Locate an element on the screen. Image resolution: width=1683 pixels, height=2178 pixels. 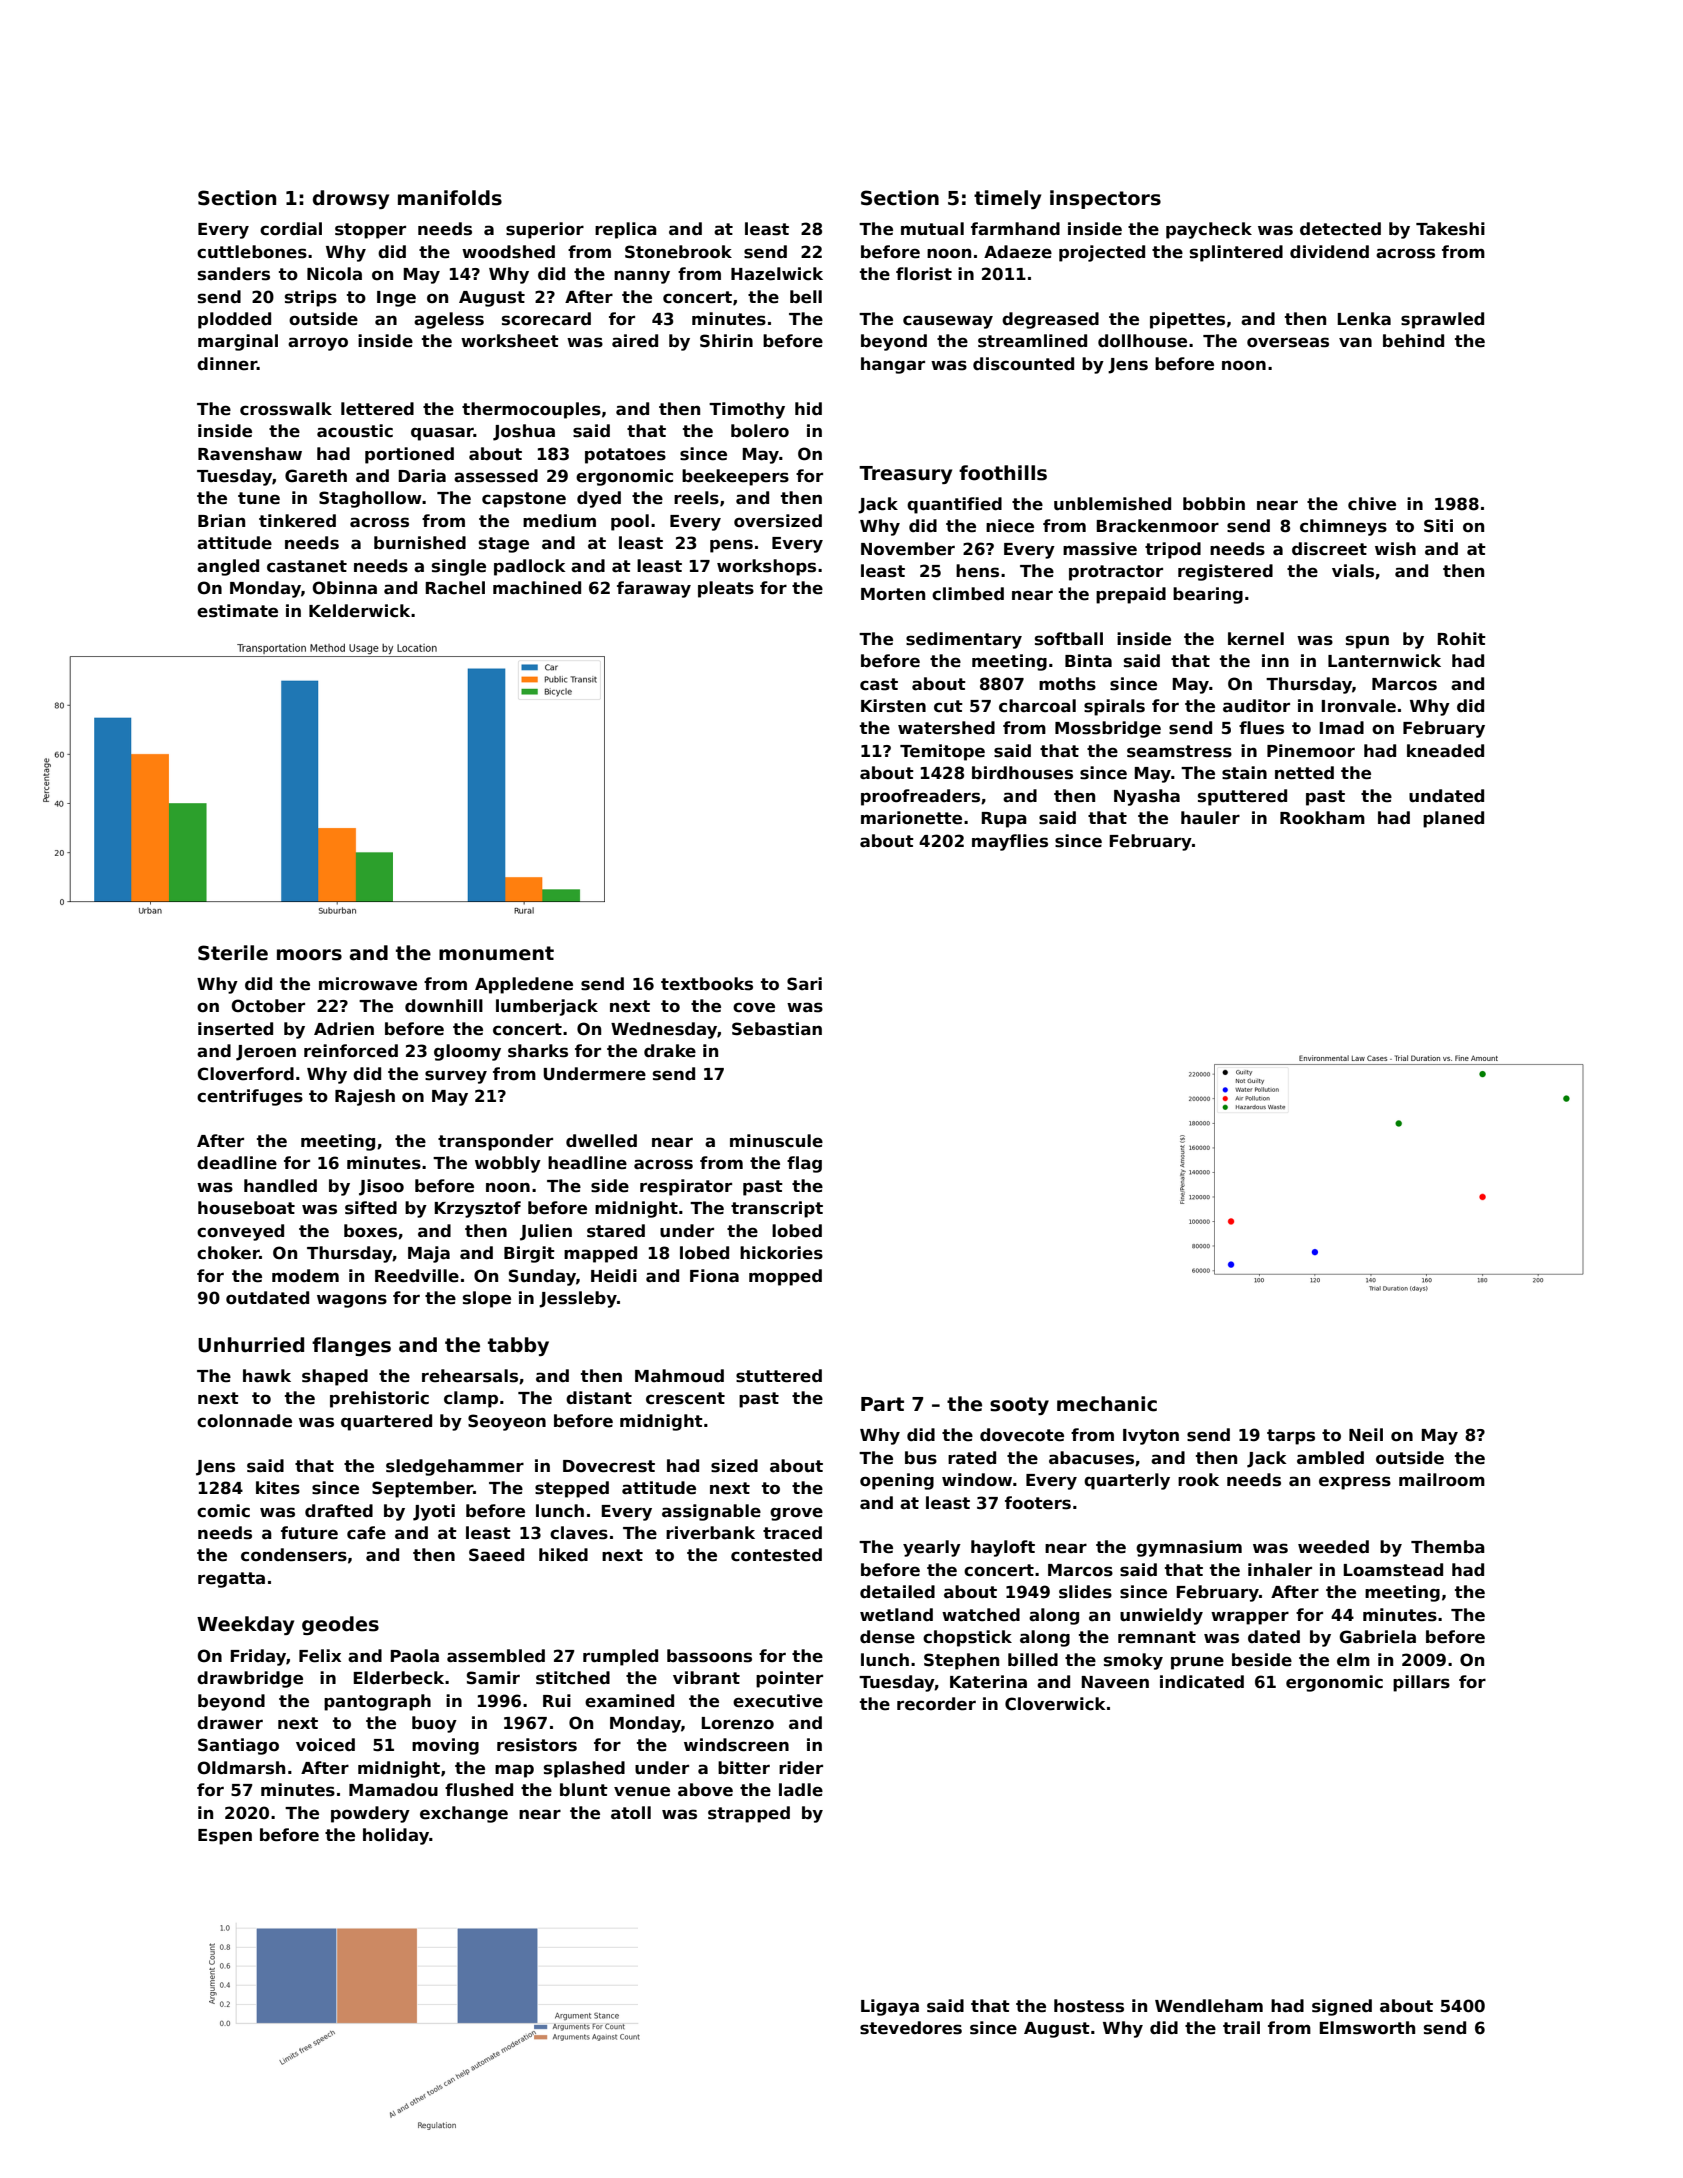
quarterly is located at coordinates (1127, 1481).
